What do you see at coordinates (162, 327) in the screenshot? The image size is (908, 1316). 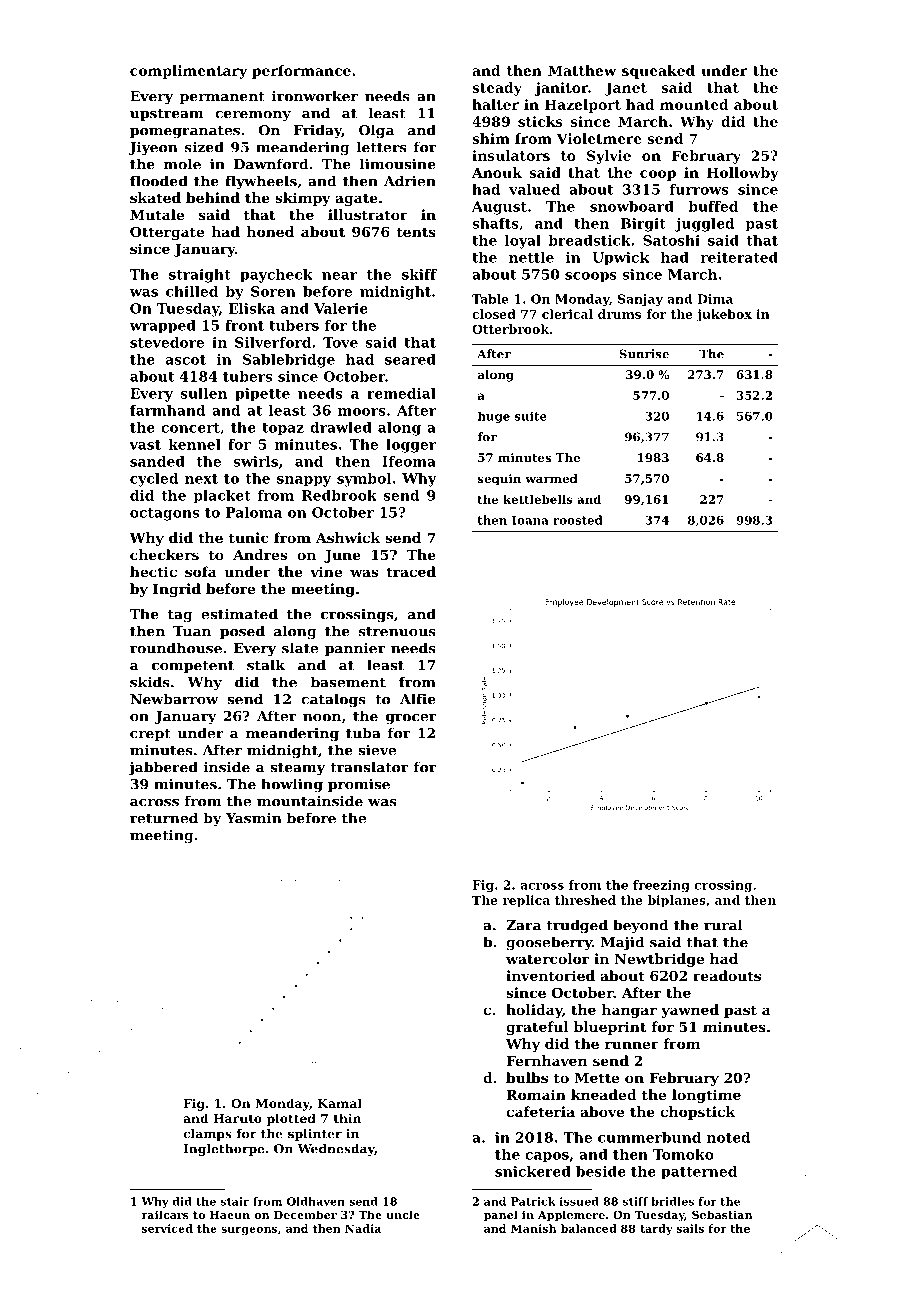 I see `wrapped` at bounding box center [162, 327].
